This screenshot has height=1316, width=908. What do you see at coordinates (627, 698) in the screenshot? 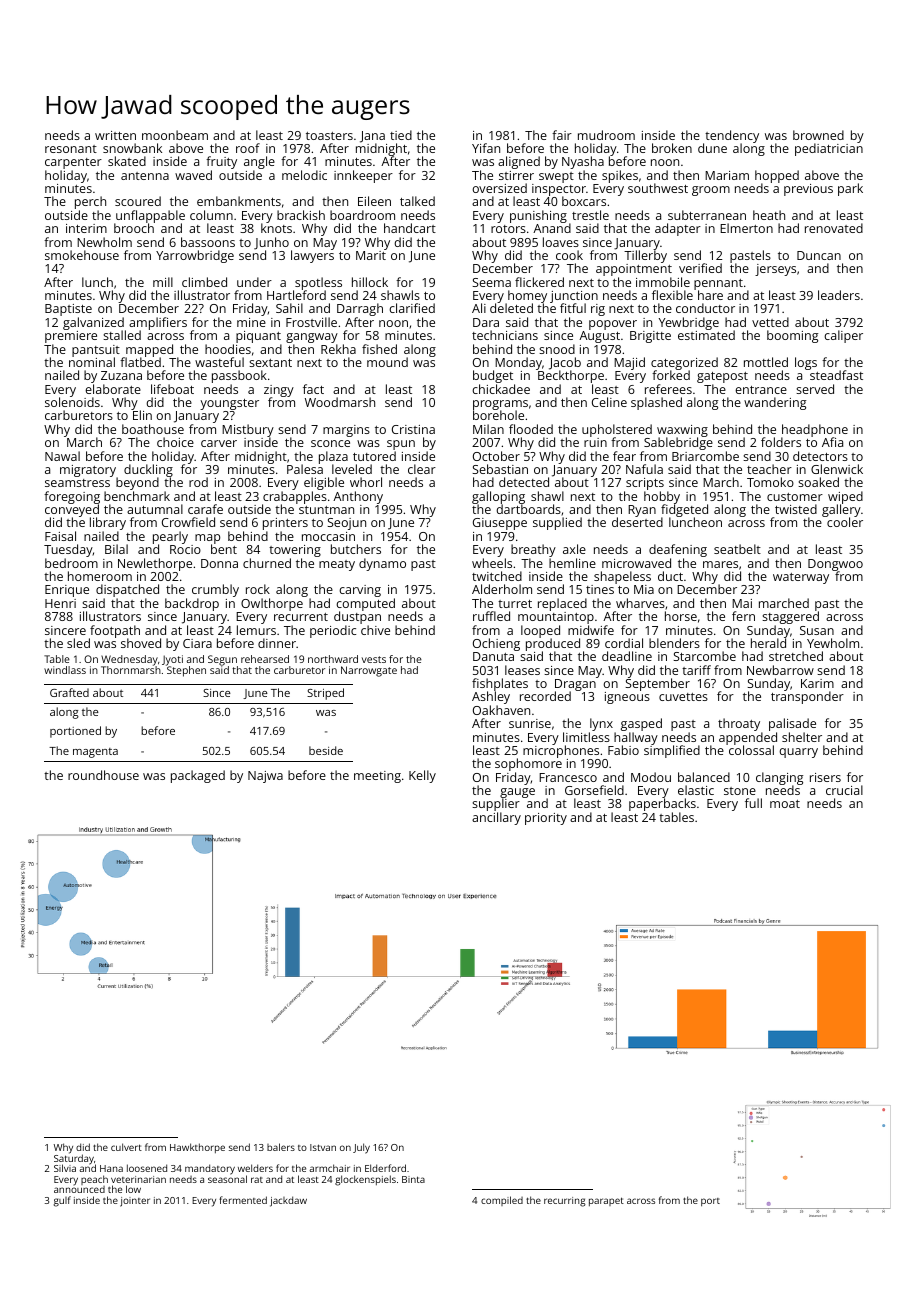
I see `igneous` at bounding box center [627, 698].
